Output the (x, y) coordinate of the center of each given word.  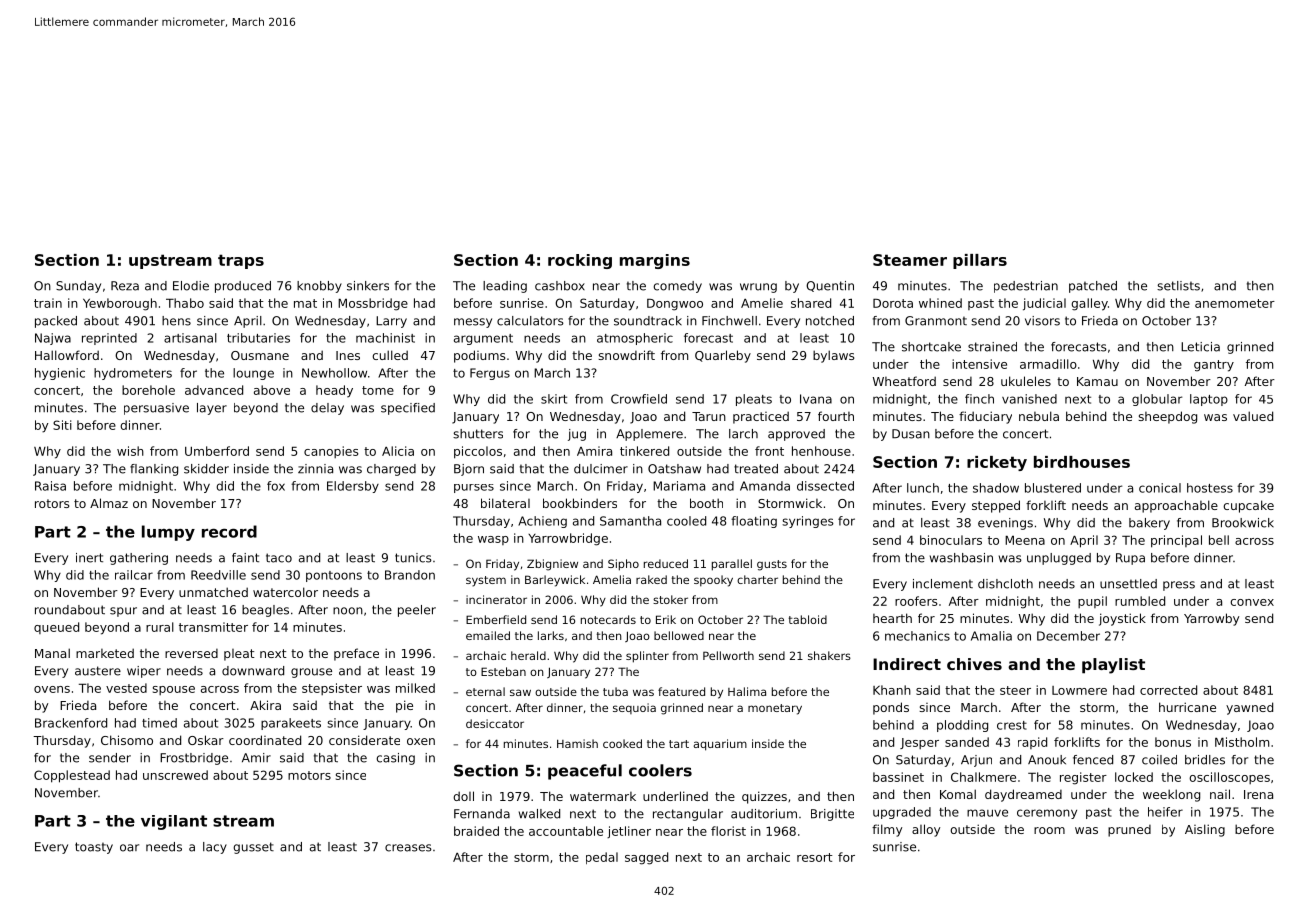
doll (463, 796)
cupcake (1248, 506)
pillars (980, 261)
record (229, 531)
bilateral (505, 503)
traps (241, 261)
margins (655, 261)
